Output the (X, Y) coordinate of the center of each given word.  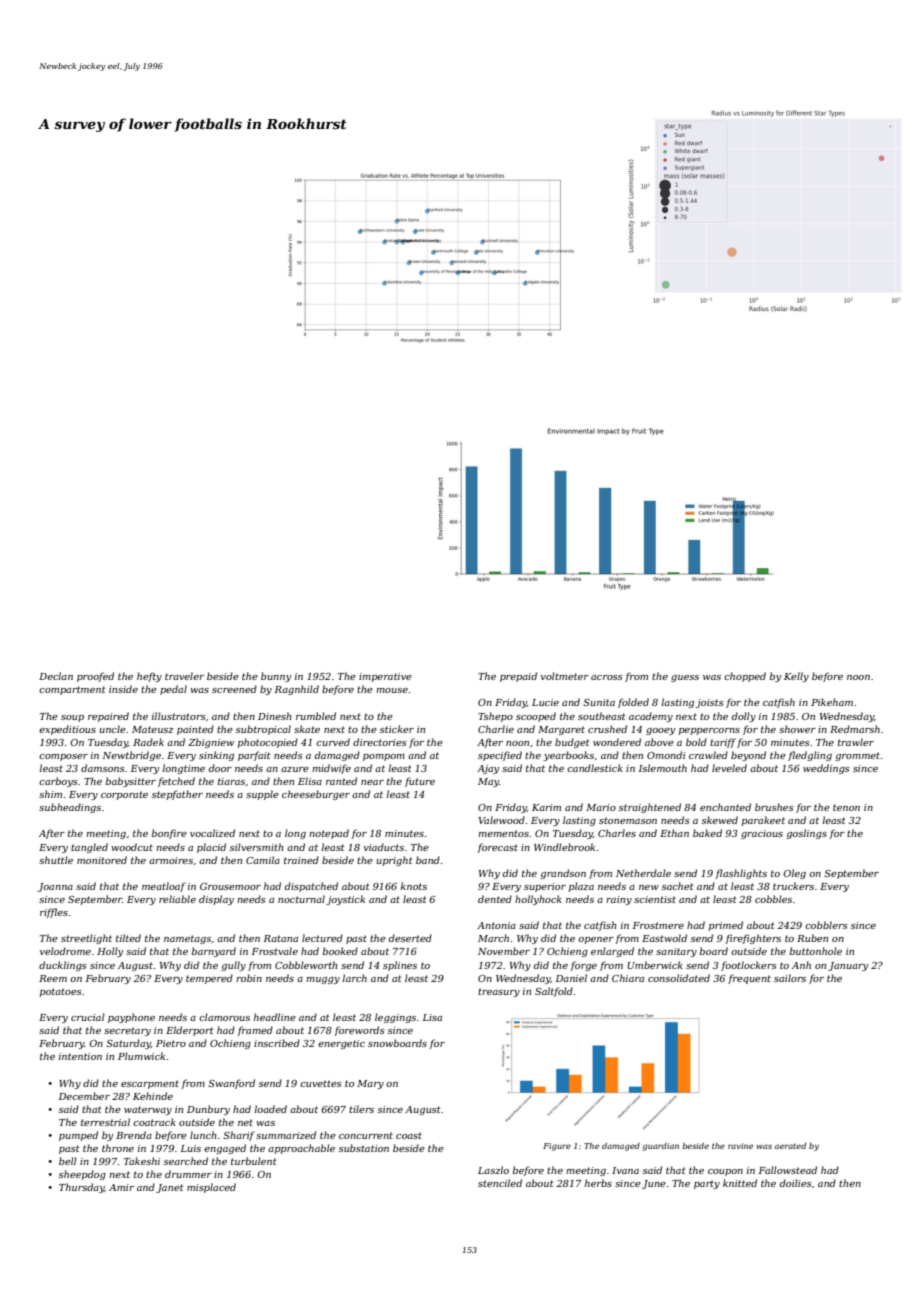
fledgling (810, 756)
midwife (331, 769)
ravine (740, 1146)
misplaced (211, 1188)
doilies (796, 1183)
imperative (385, 677)
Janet (170, 1188)
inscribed (277, 1043)
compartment (72, 690)
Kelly (796, 677)
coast (409, 1135)
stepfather (177, 795)
